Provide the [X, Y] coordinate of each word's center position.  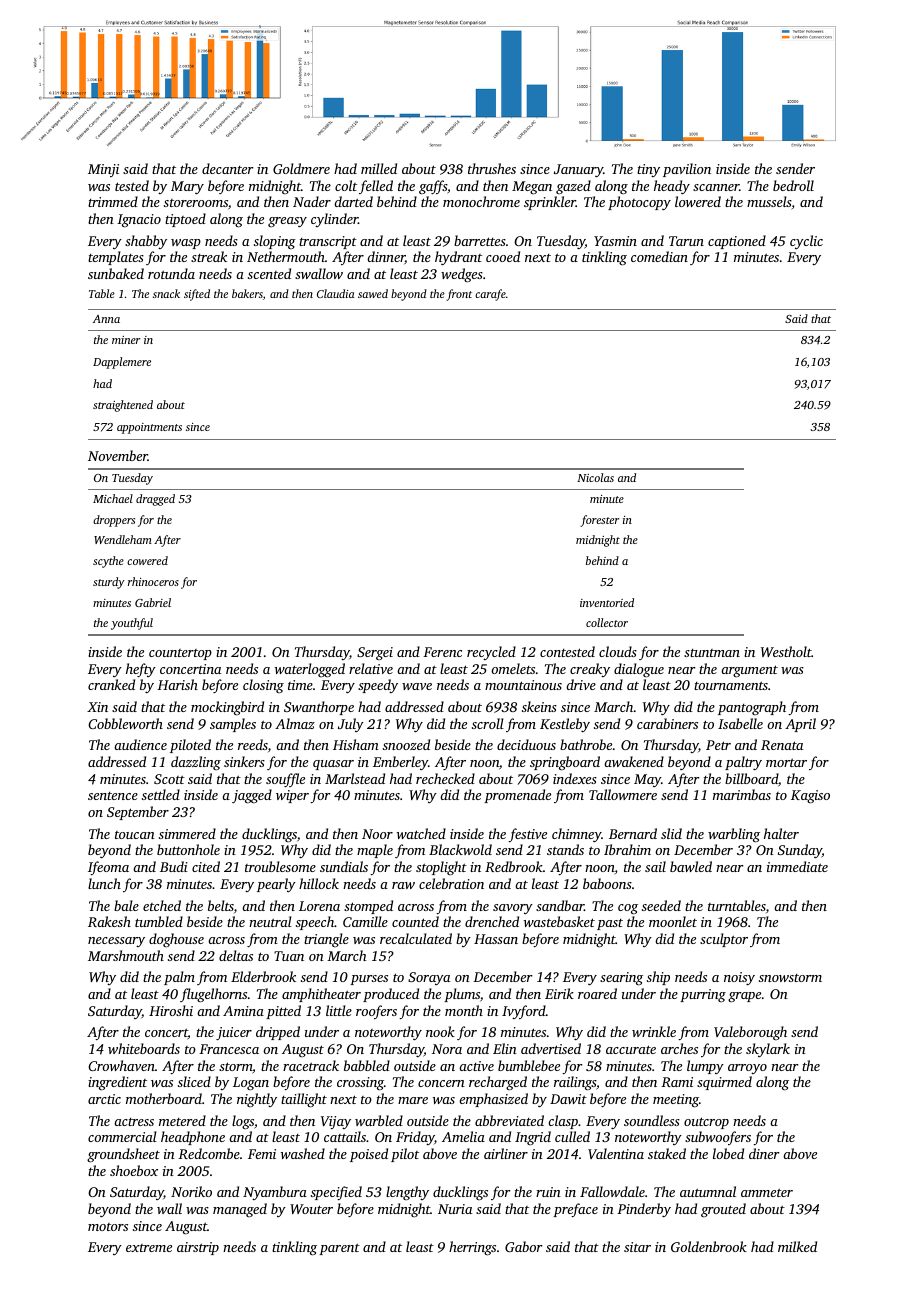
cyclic [806, 242]
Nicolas [595, 477]
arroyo [747, 1069]
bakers [247, 293]
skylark [768, 1050]
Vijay [336, 1122]
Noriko [191, 1191]
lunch [104, 883]
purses [369, 980]
